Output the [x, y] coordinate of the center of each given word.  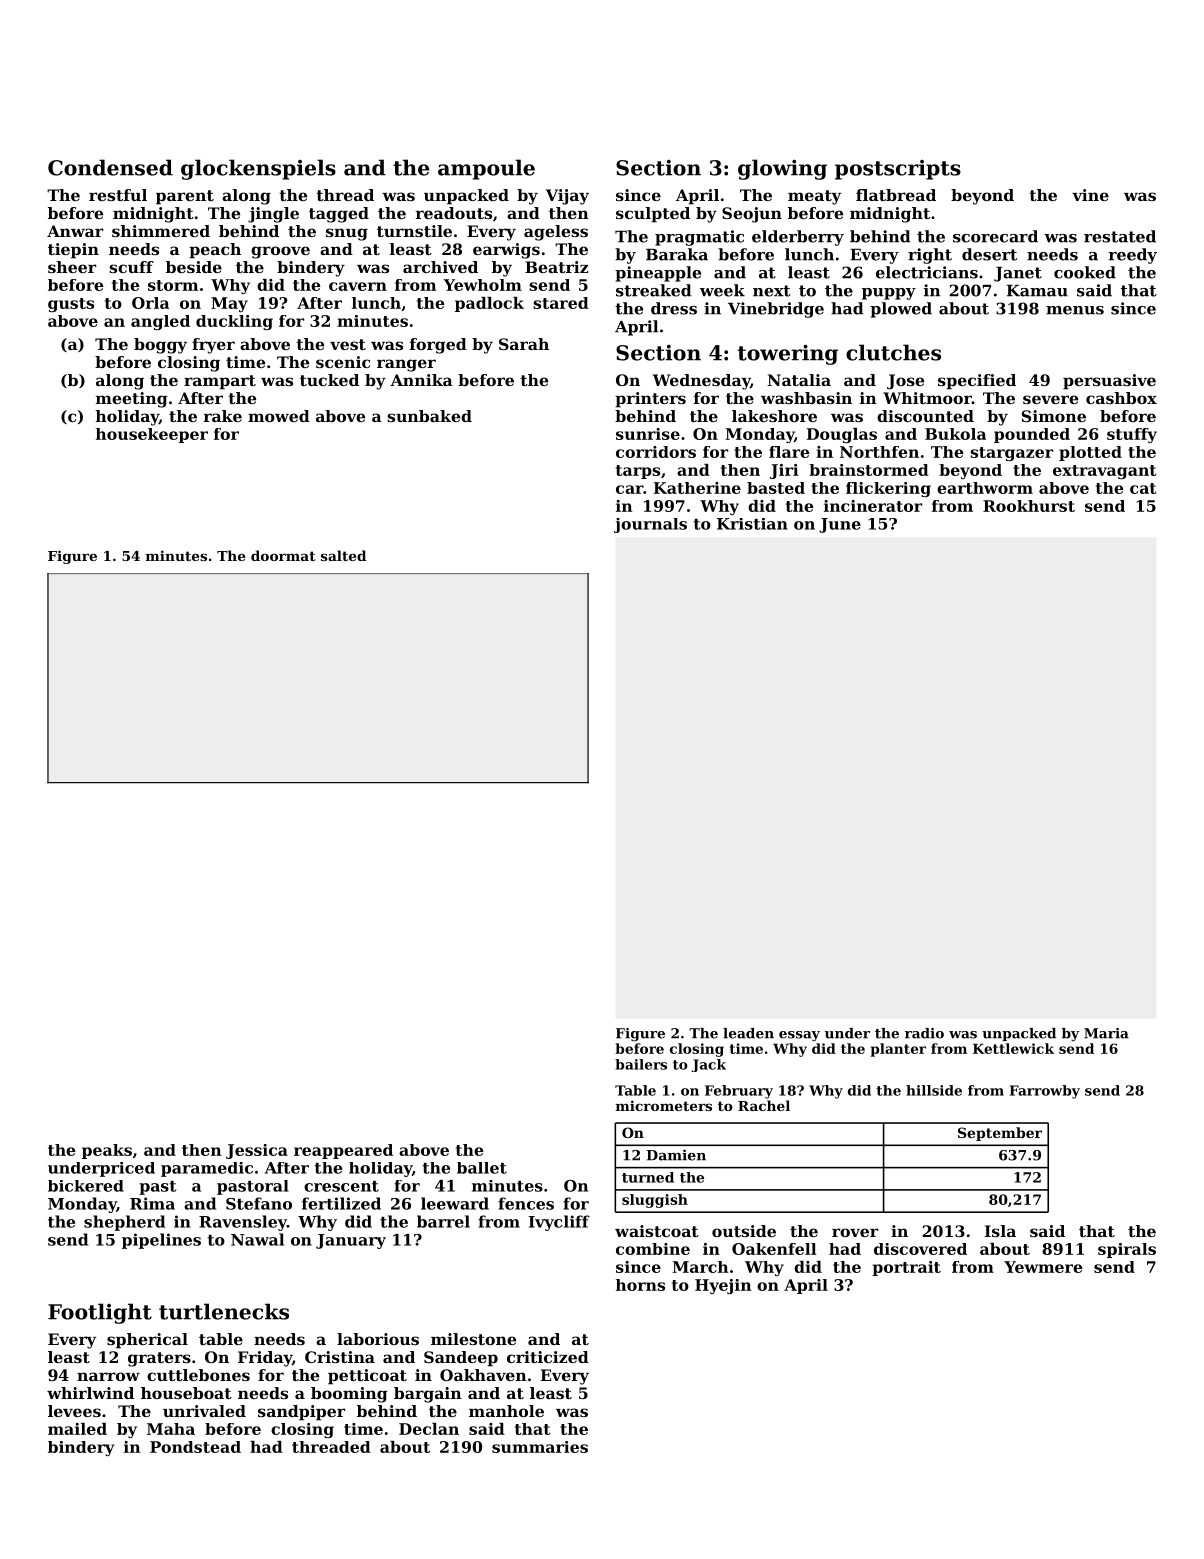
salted [343, 555]
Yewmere [1043, 1267]
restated [1120, 236]
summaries [540, 1447]
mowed [279, 416]
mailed [77, 1429]
